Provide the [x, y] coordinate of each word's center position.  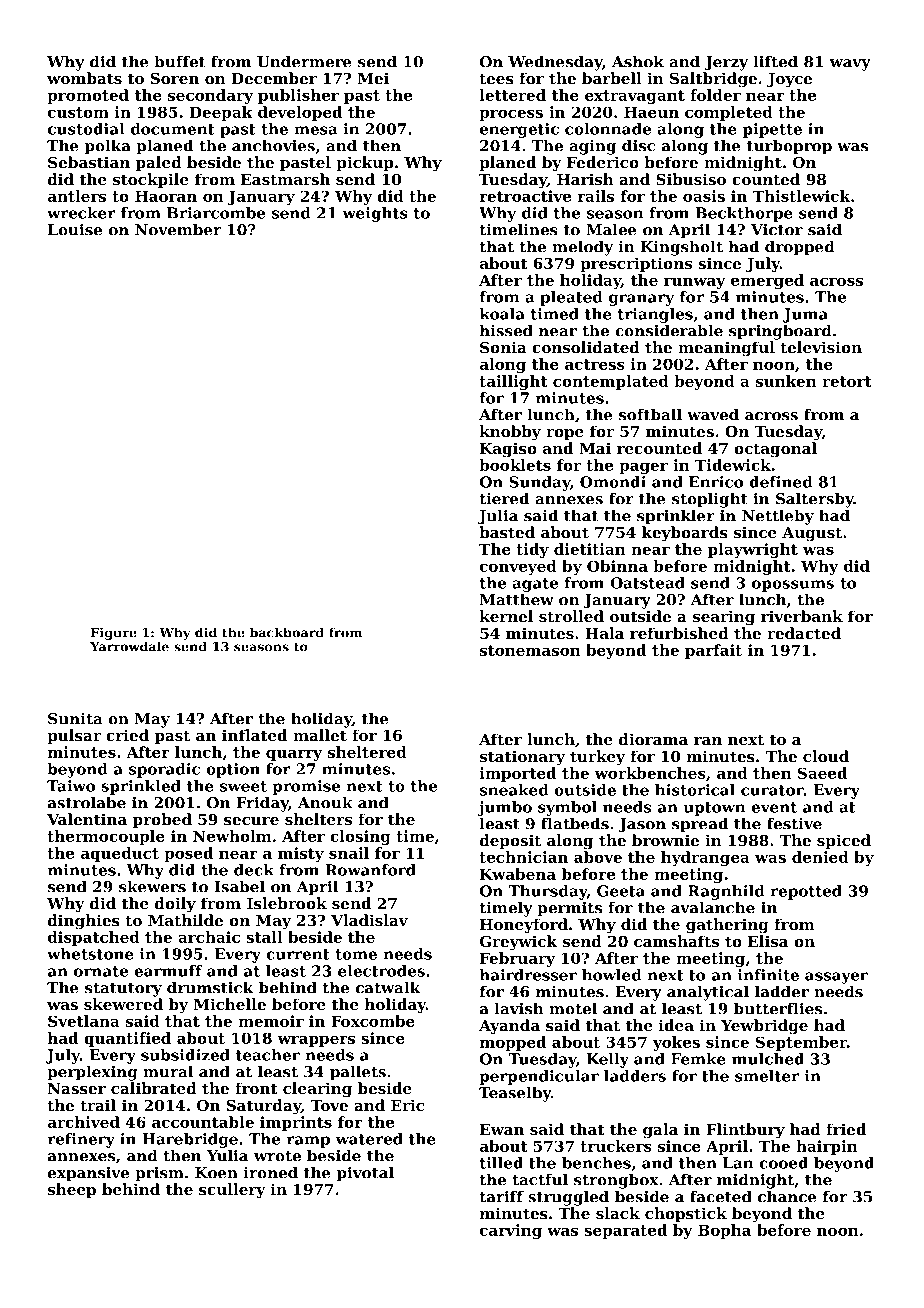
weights [375, 214]
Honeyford [524, 926]
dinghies [84, 922]
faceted [721, 1196]
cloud [826, 756]
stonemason [530, 650]
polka [108, 147]
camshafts [676, 941]
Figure [114, 633]
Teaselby [515, 1094]
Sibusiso [691, 179]
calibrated [154, 1088]
